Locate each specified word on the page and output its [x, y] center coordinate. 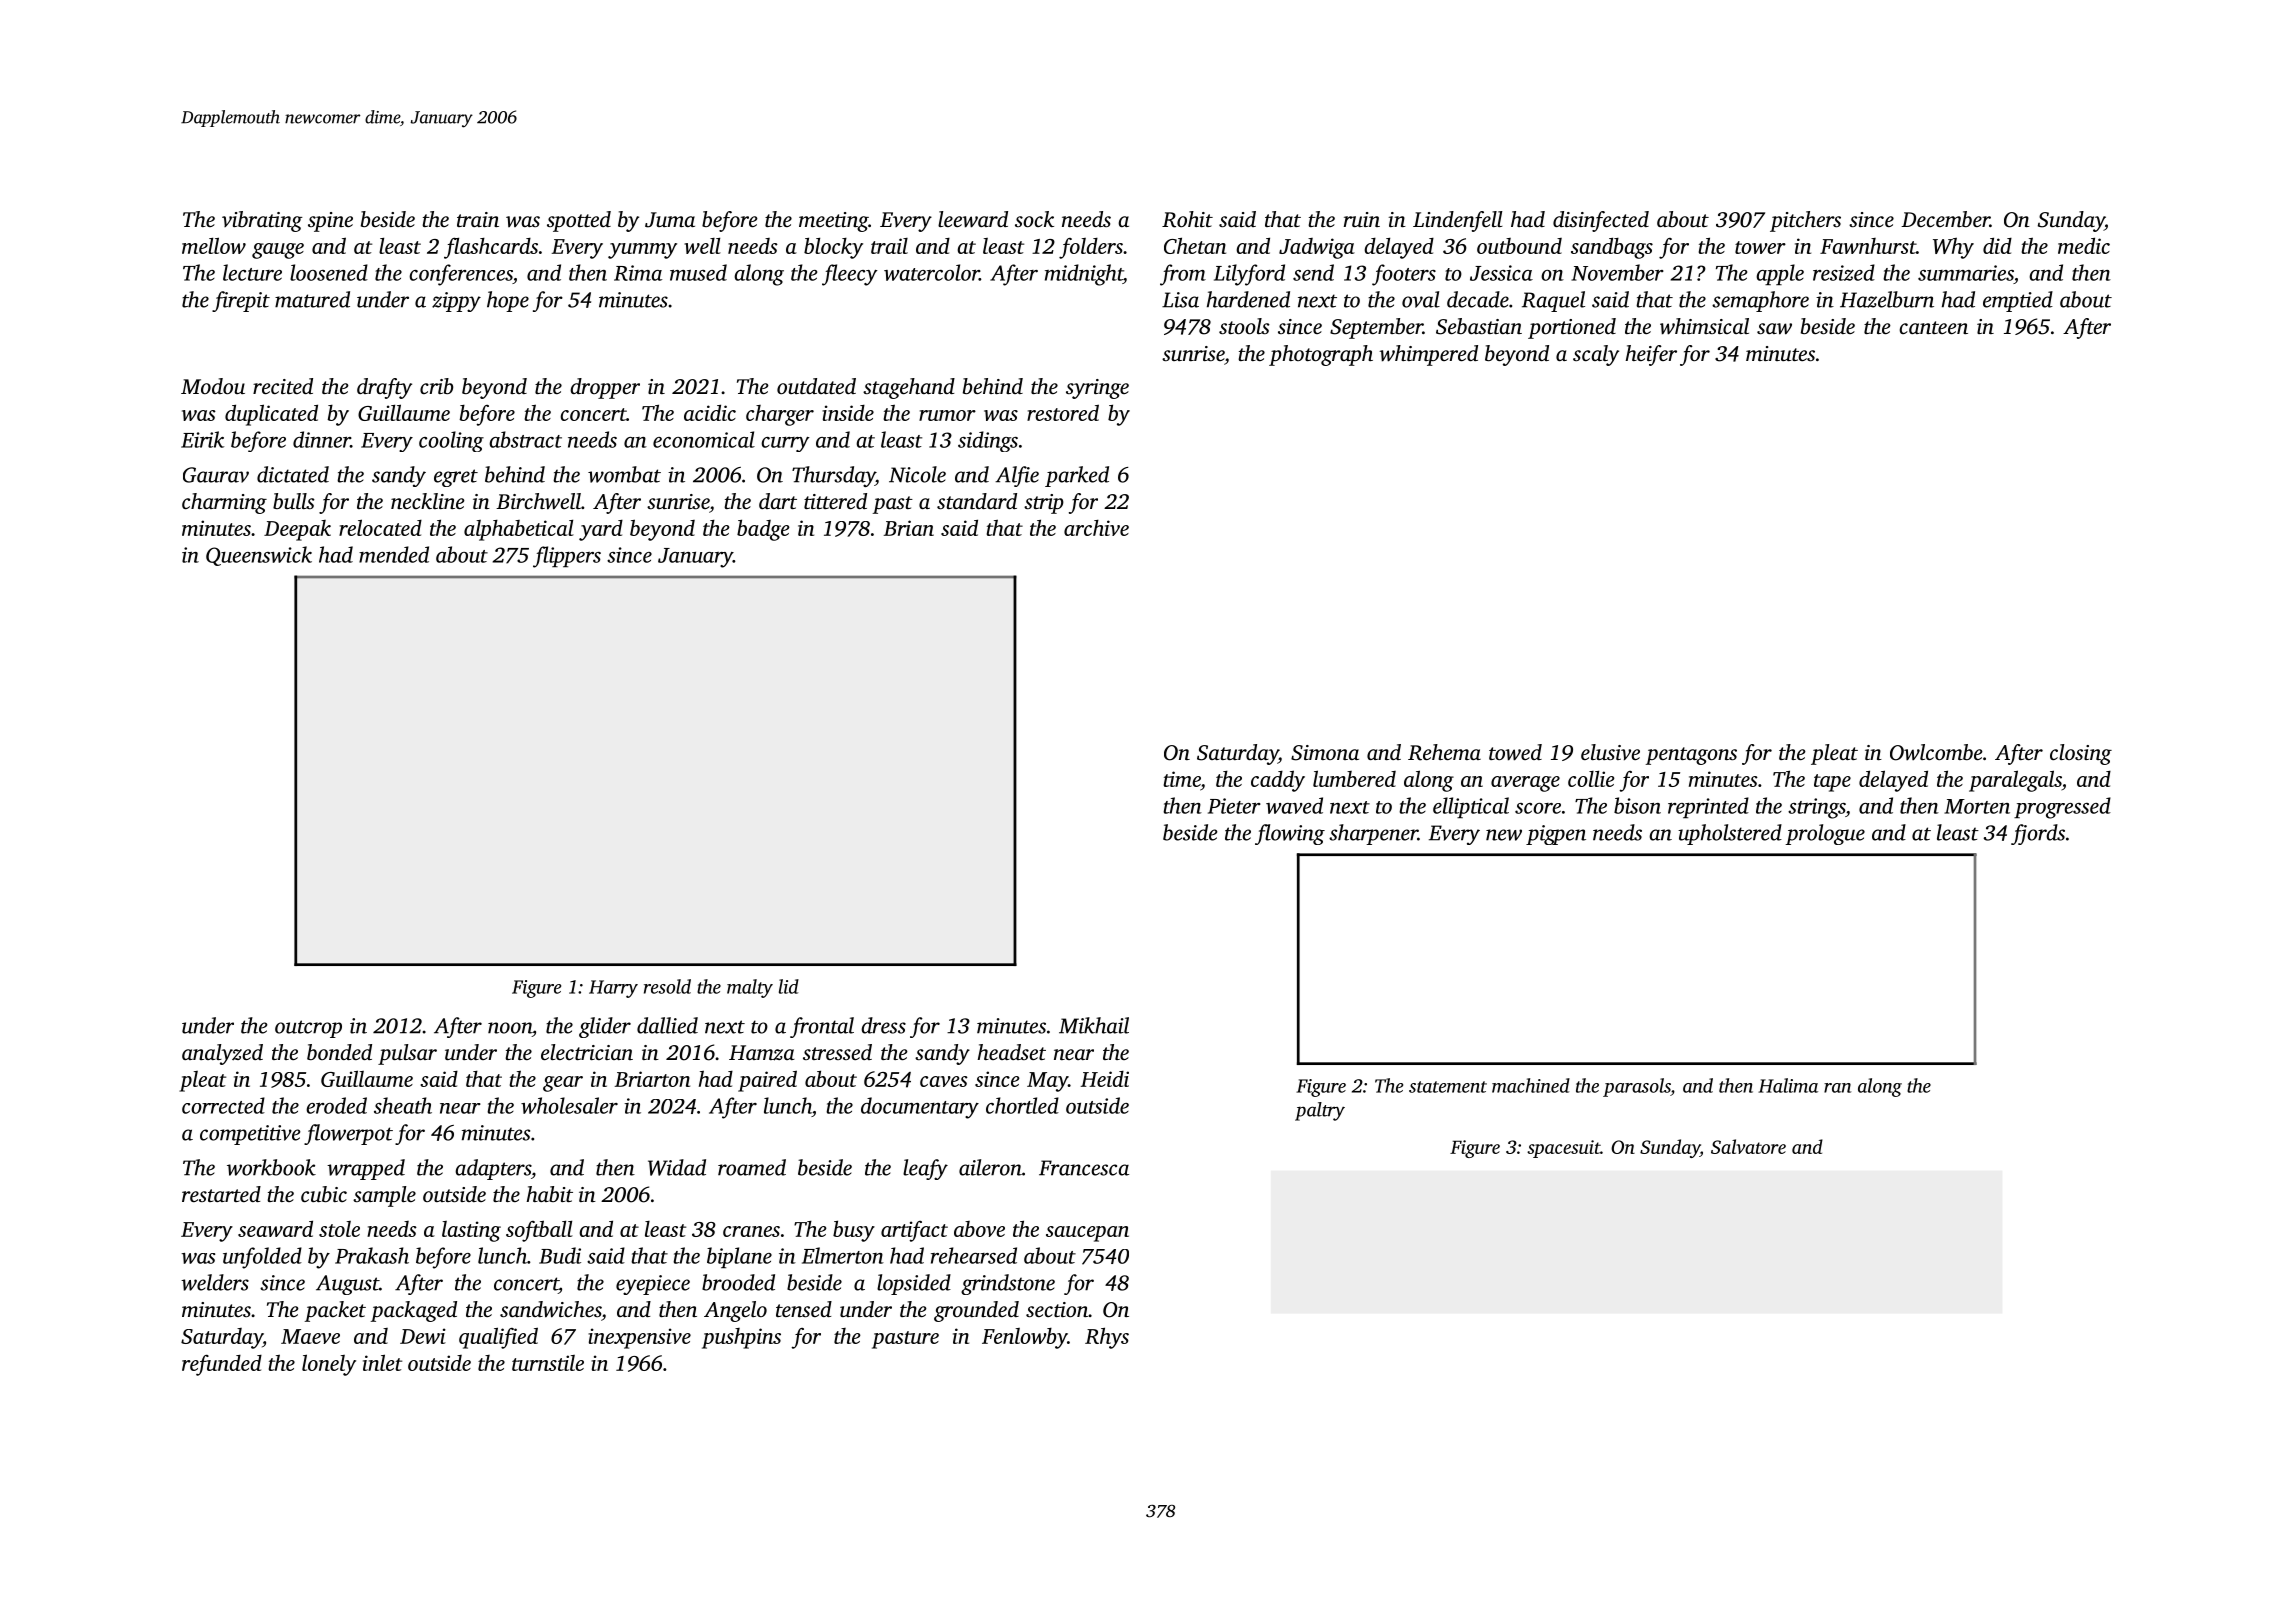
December [1945, 219]
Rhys [1107, 1338]
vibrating [262, 221]
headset [1011, 1052]
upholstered [1730, 834]
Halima [1788, 1085]
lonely [329, 1365]
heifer [1651, 355]
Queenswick [259, 556]
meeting [833, 222]
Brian [909, 528]
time [1182, 780]
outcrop [308, 1029]
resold [667, 986]
